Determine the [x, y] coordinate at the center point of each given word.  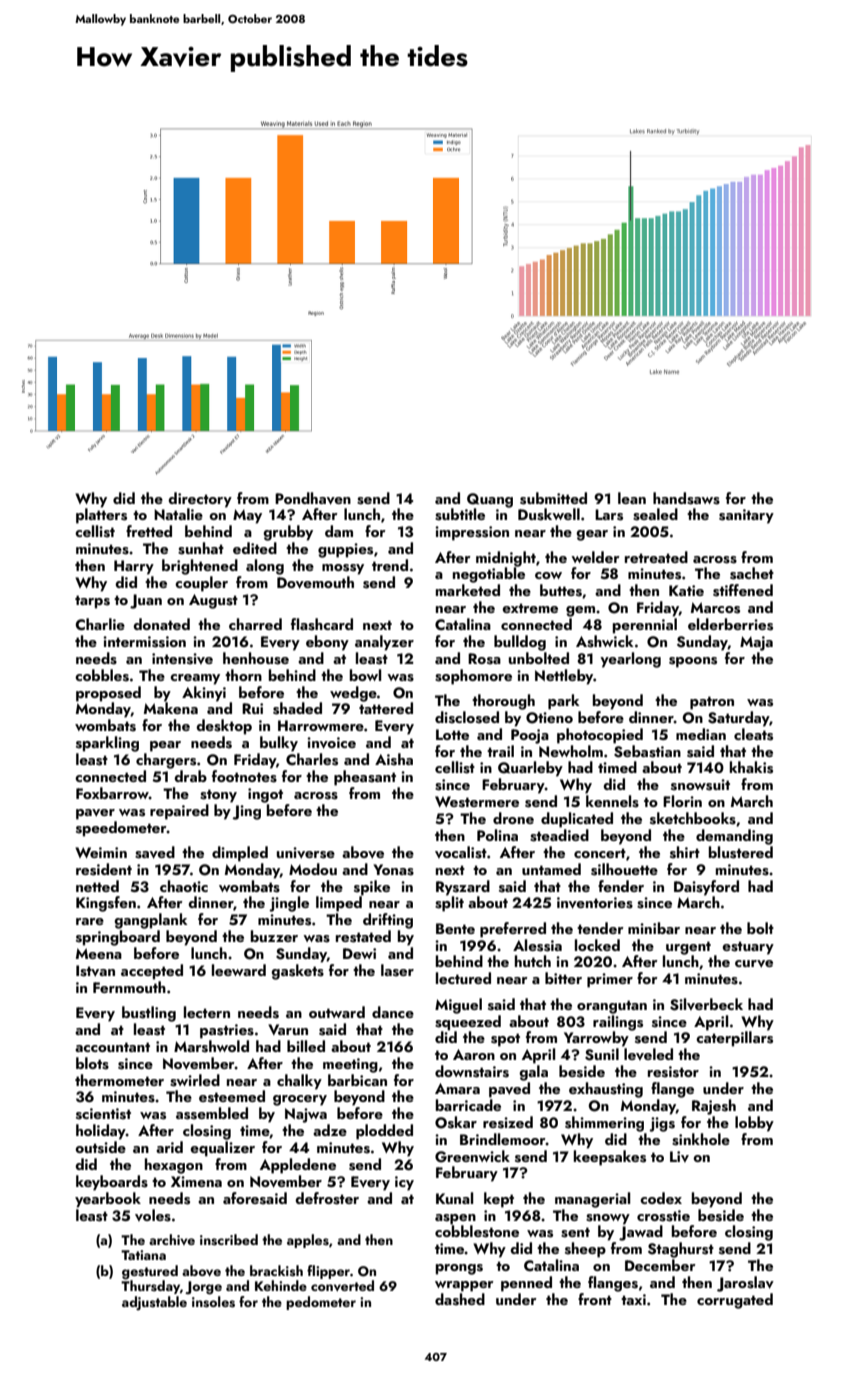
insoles [213, 1302]
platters [101, 516]
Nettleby [564, 677]
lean [632, 498]
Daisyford [706, 888]
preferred [513, 930]
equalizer [222, 1149]
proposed [108, 694]
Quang [490, 500]
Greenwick [472, 1156]
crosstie [663, 1216]
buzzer [274, 936]
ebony [327, 643]
